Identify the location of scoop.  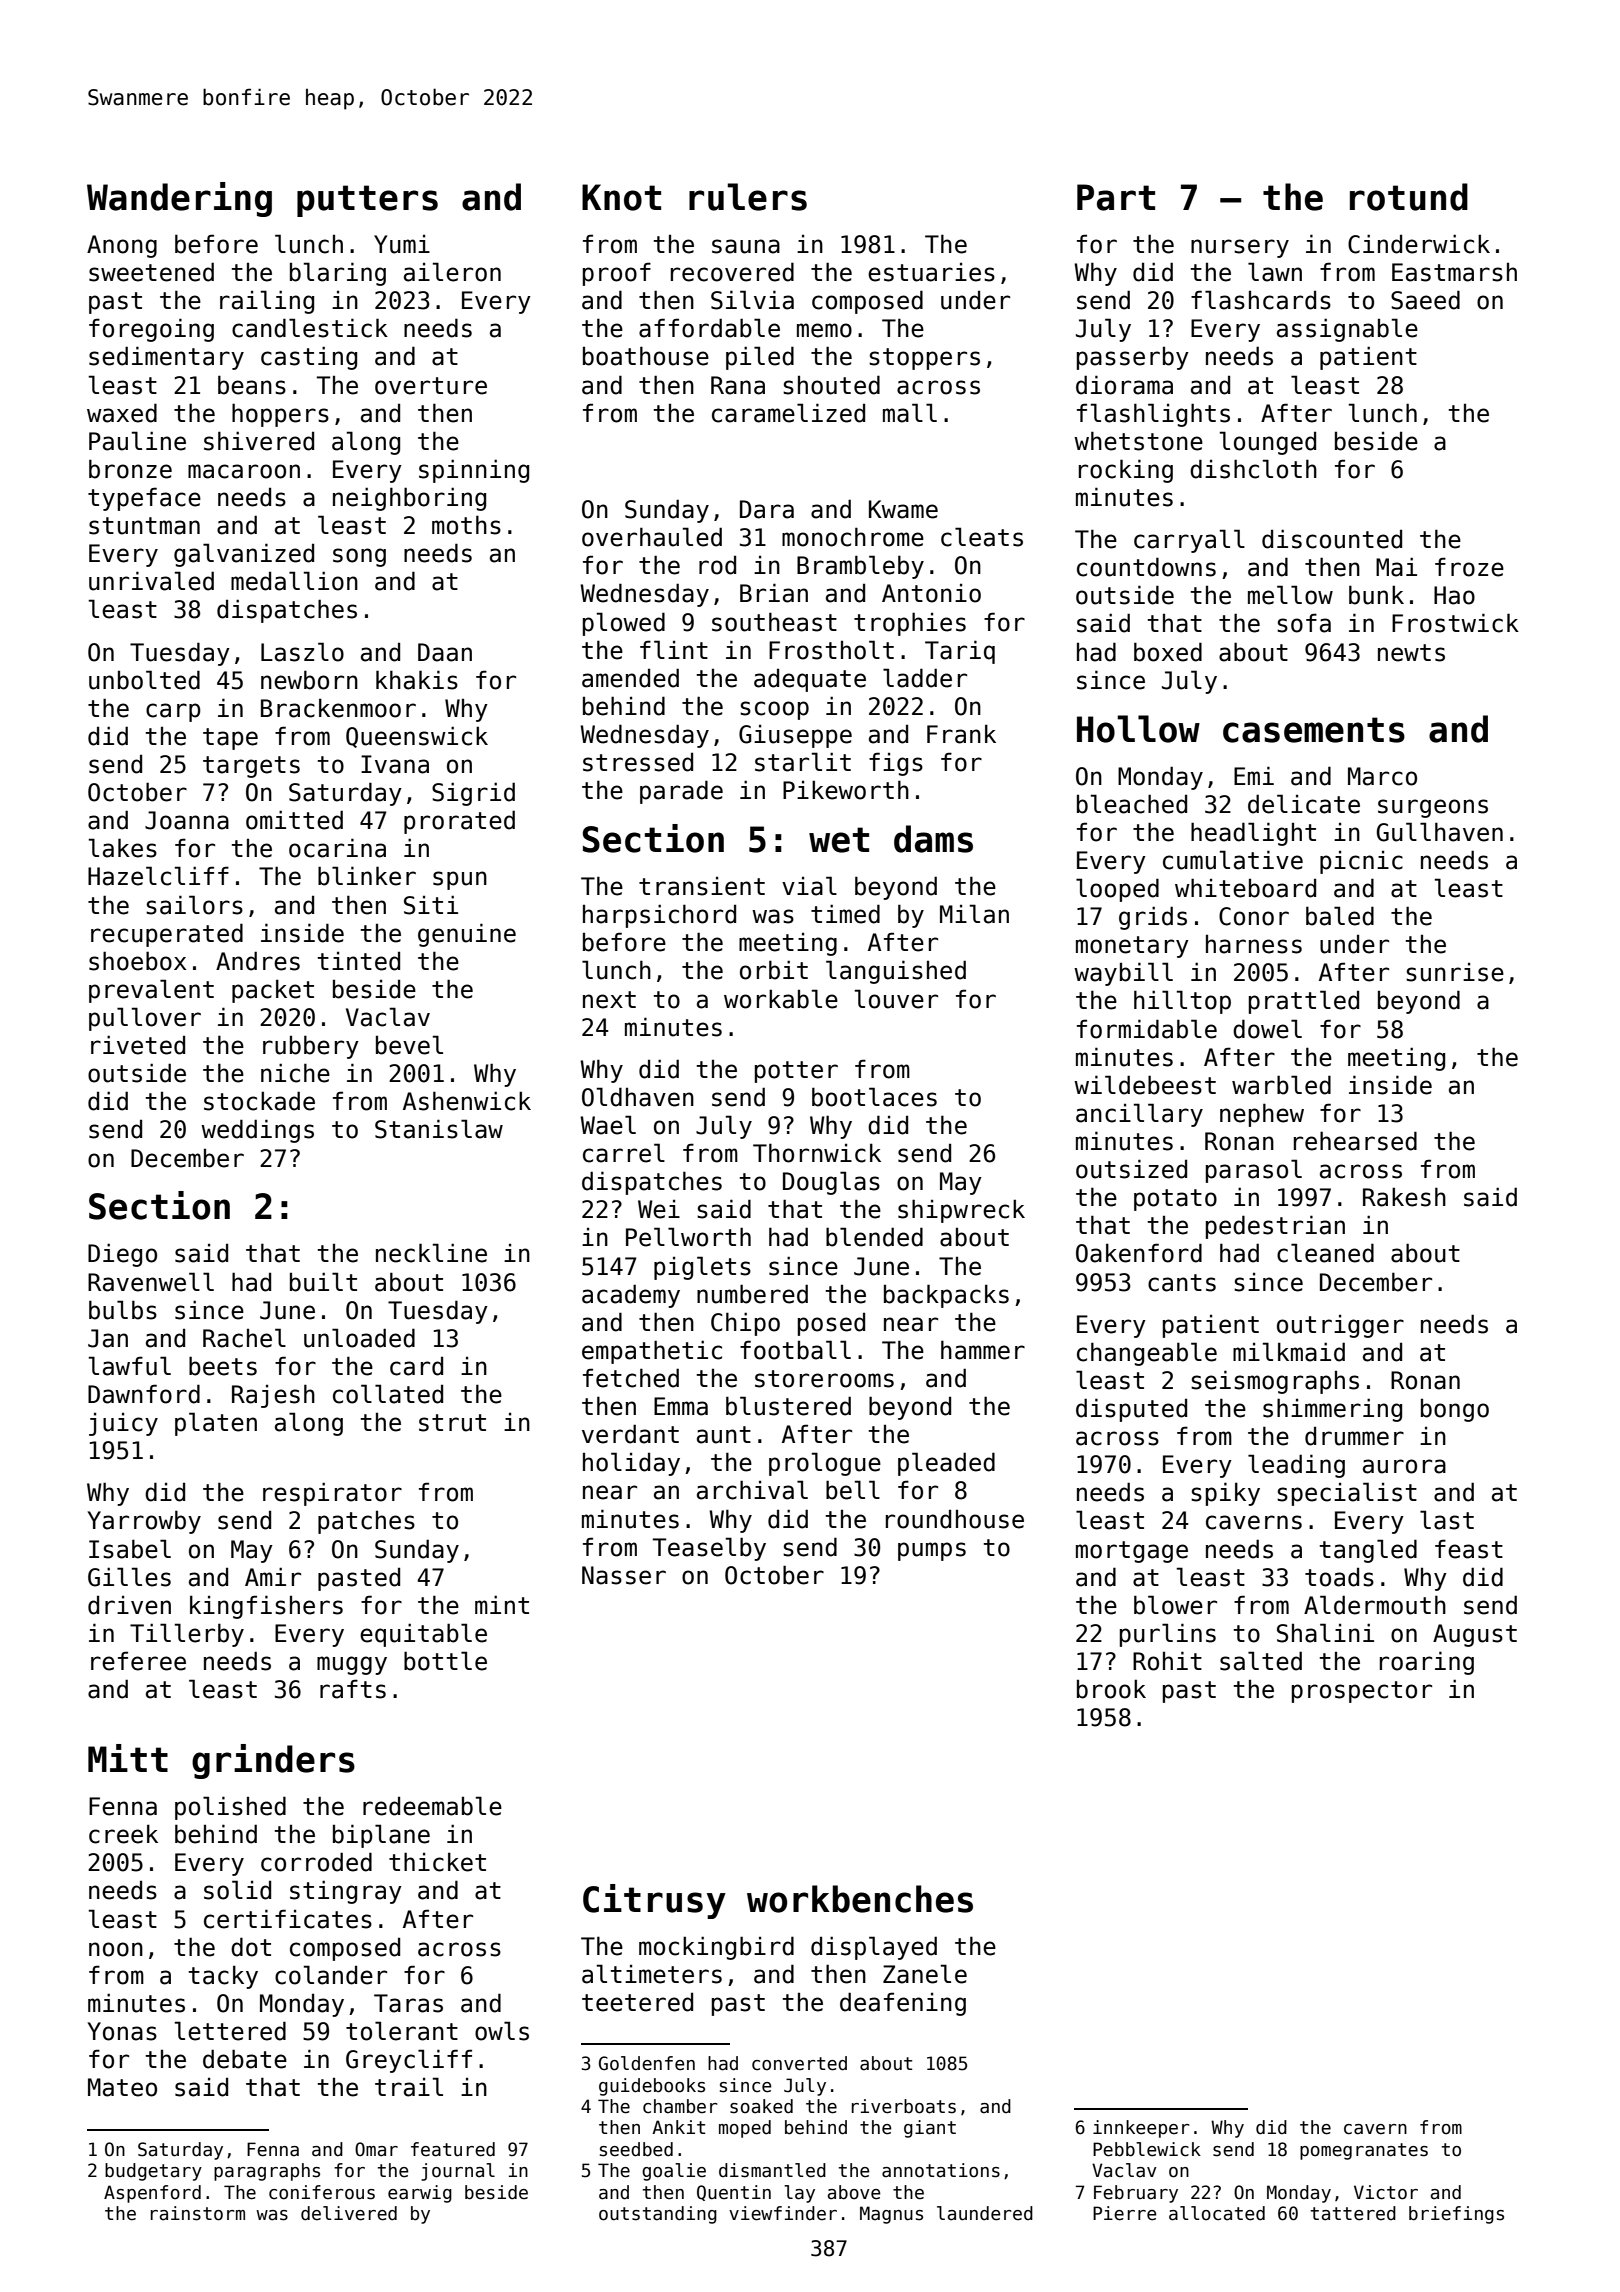
(774, 710).
